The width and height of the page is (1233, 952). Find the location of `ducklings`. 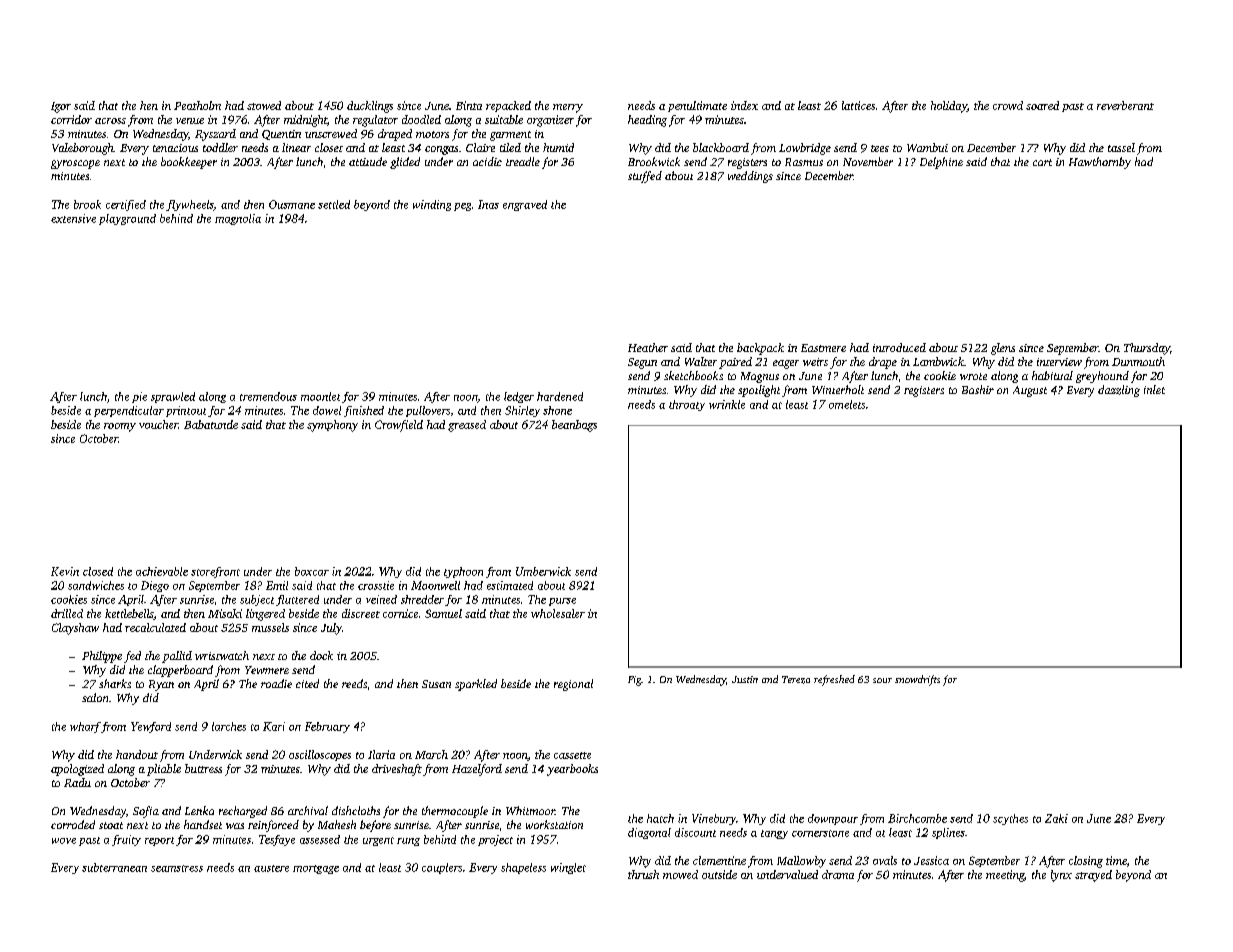

ducklings is located at coordinates (370, 107).
